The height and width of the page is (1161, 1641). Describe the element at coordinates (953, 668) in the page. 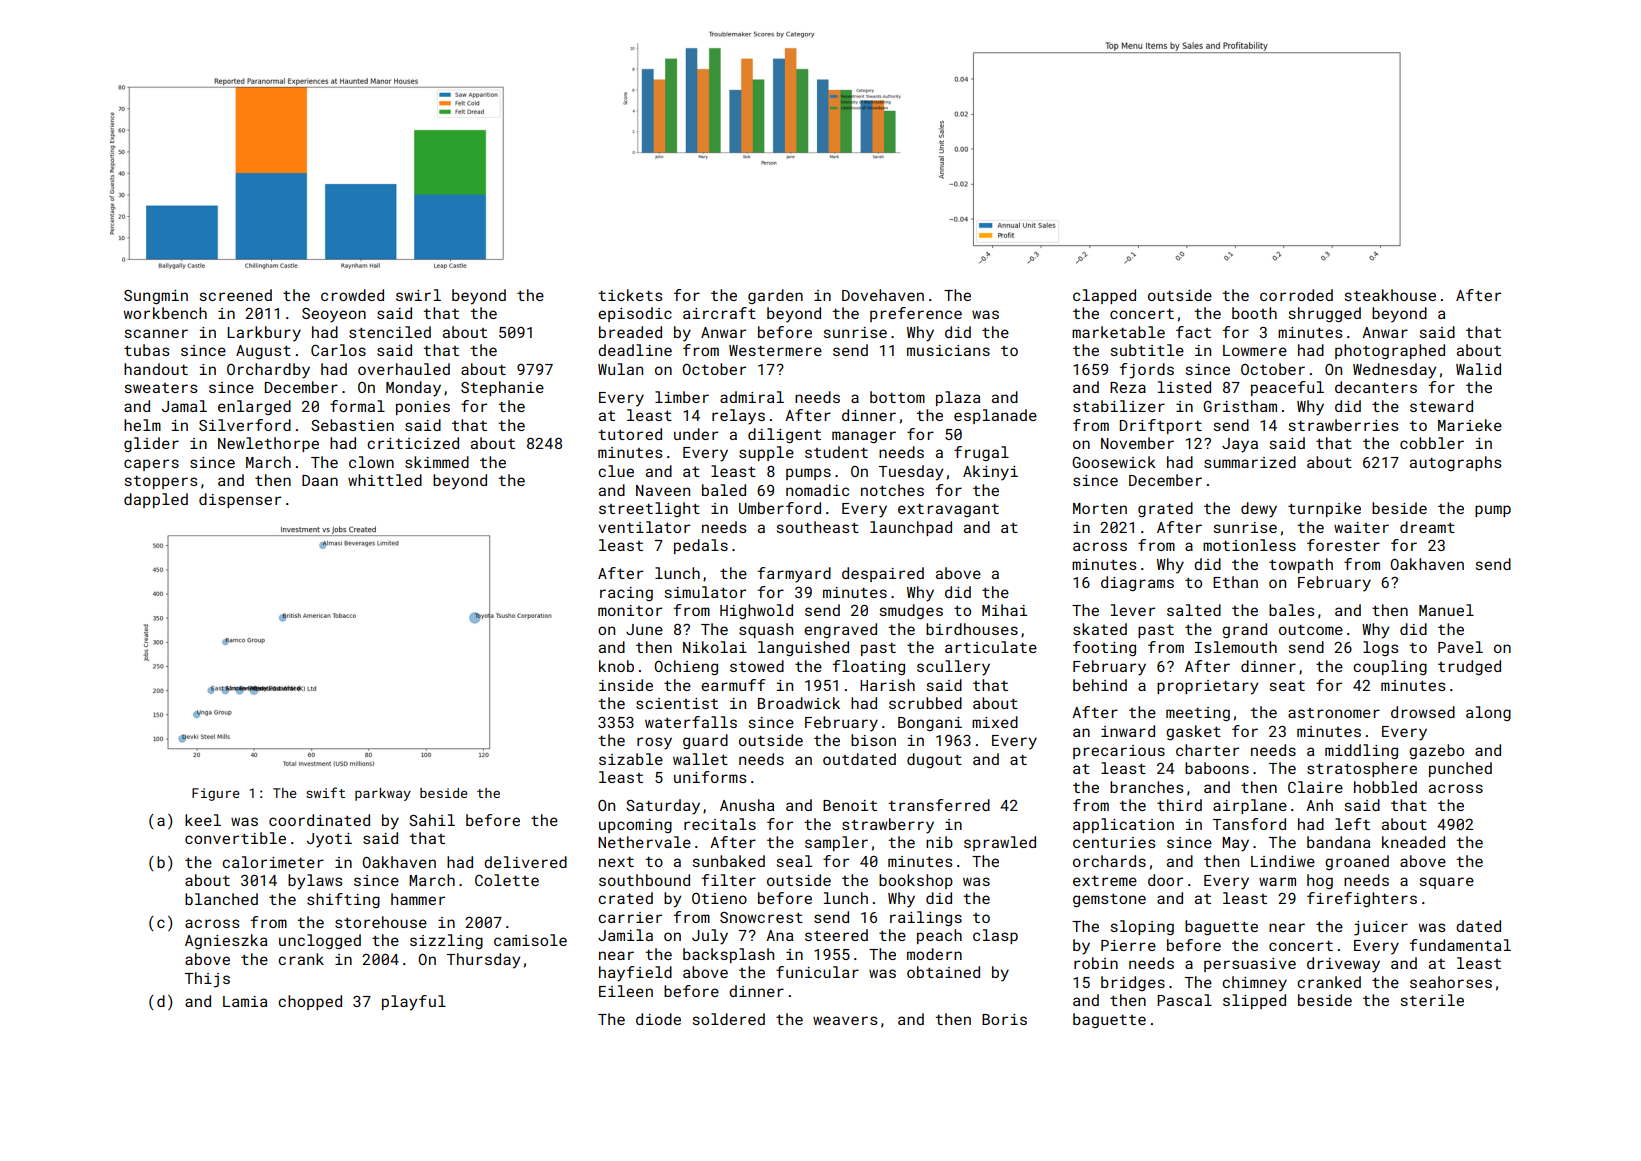

I see `scullery` at that location.
